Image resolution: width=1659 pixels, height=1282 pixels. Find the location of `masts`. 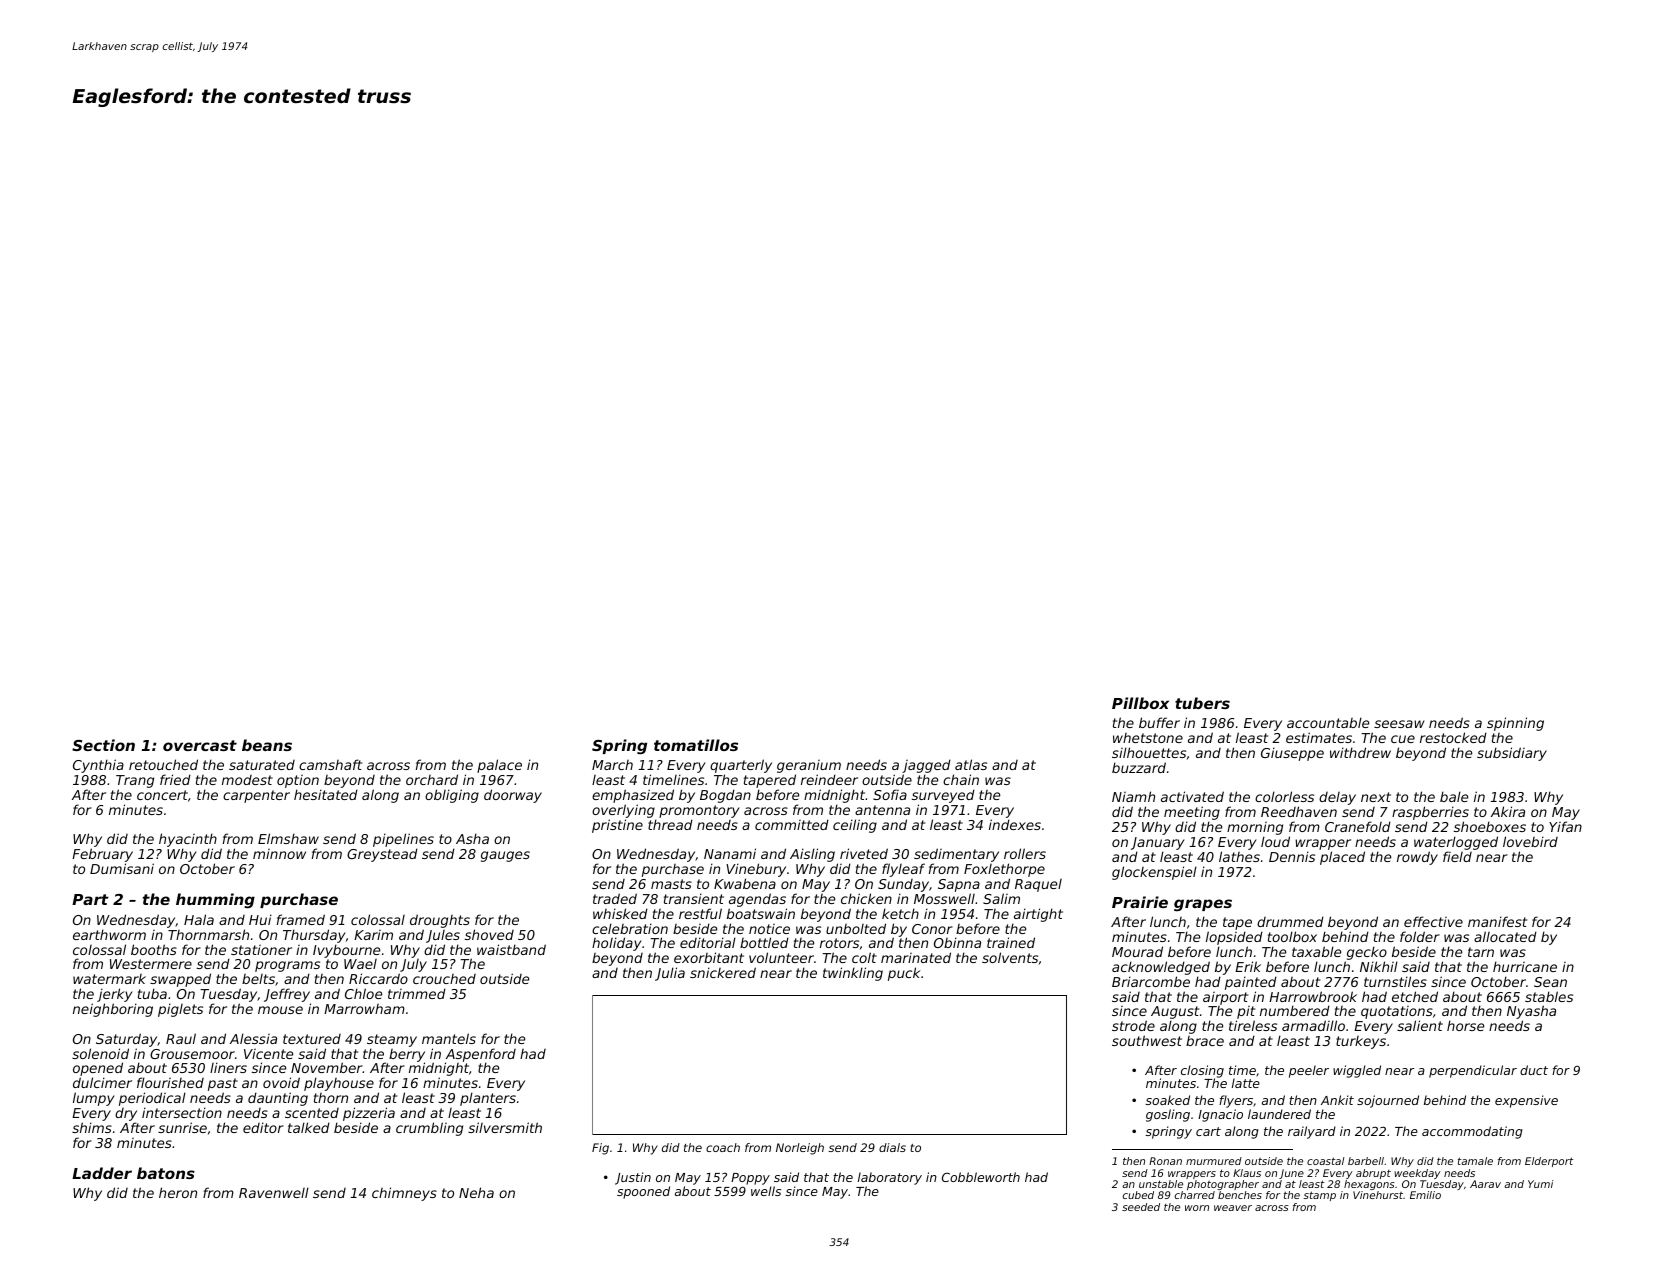

masts is located at coordinates (671, 884).
